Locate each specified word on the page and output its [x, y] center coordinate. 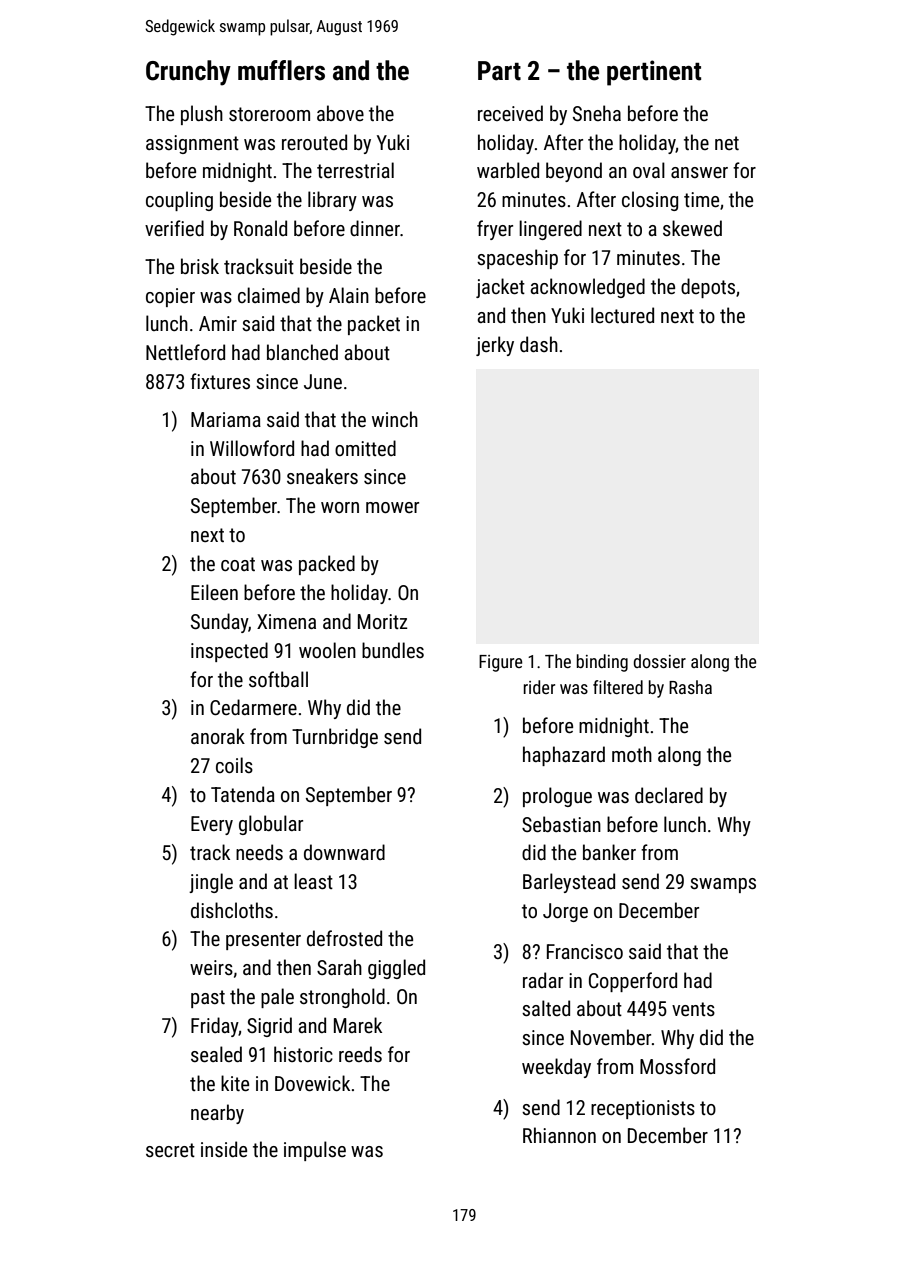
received [510, 113]
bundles [393, 650]
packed [327, 565]
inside [224, 1149]
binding [602, 663]
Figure [500, 663]
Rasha [690, 687]
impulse [315, 1151]
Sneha [597, 113]
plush [202, 115]
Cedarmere [253, 707]
